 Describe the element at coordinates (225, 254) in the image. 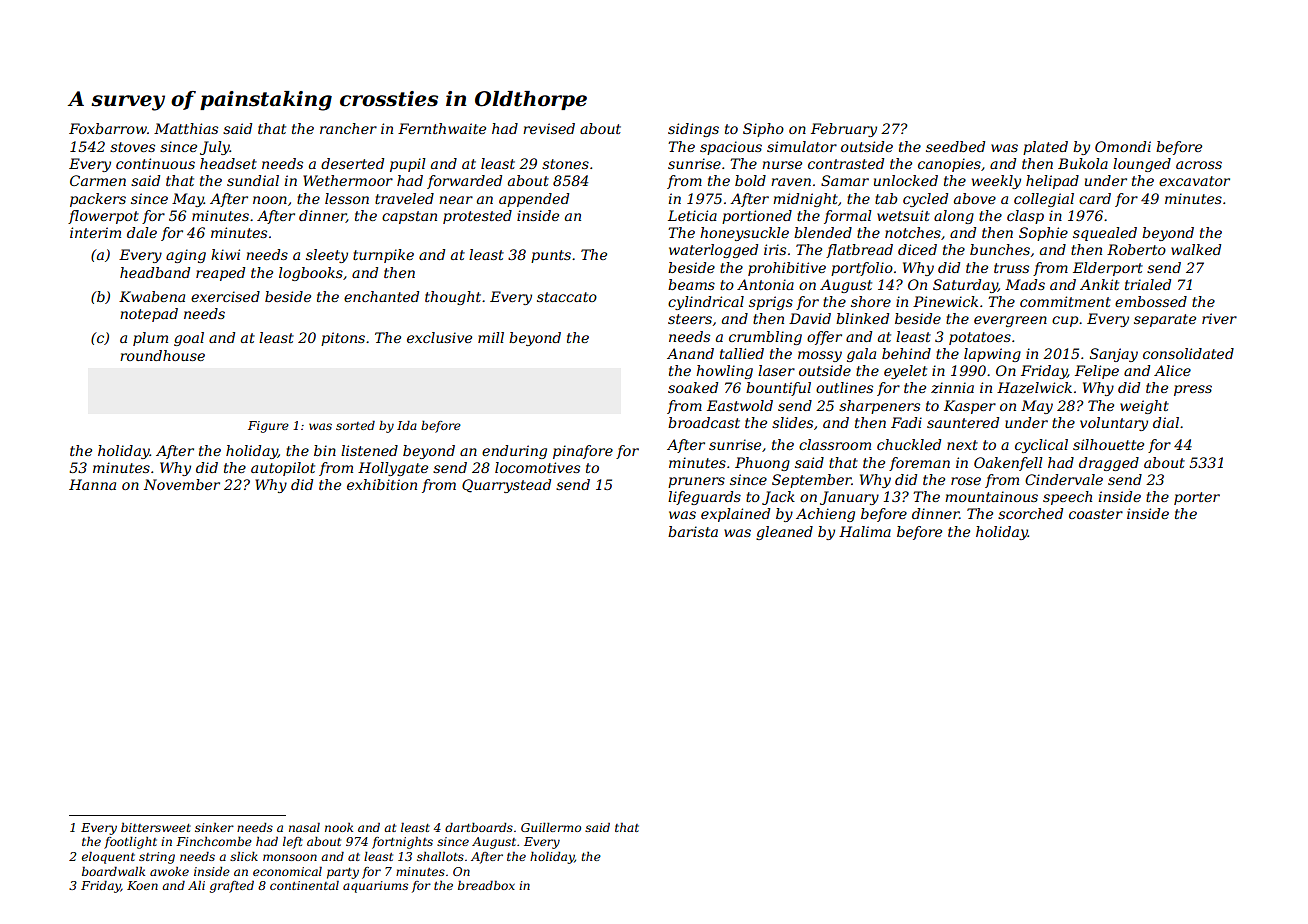

I see `kiwi` at that location.
